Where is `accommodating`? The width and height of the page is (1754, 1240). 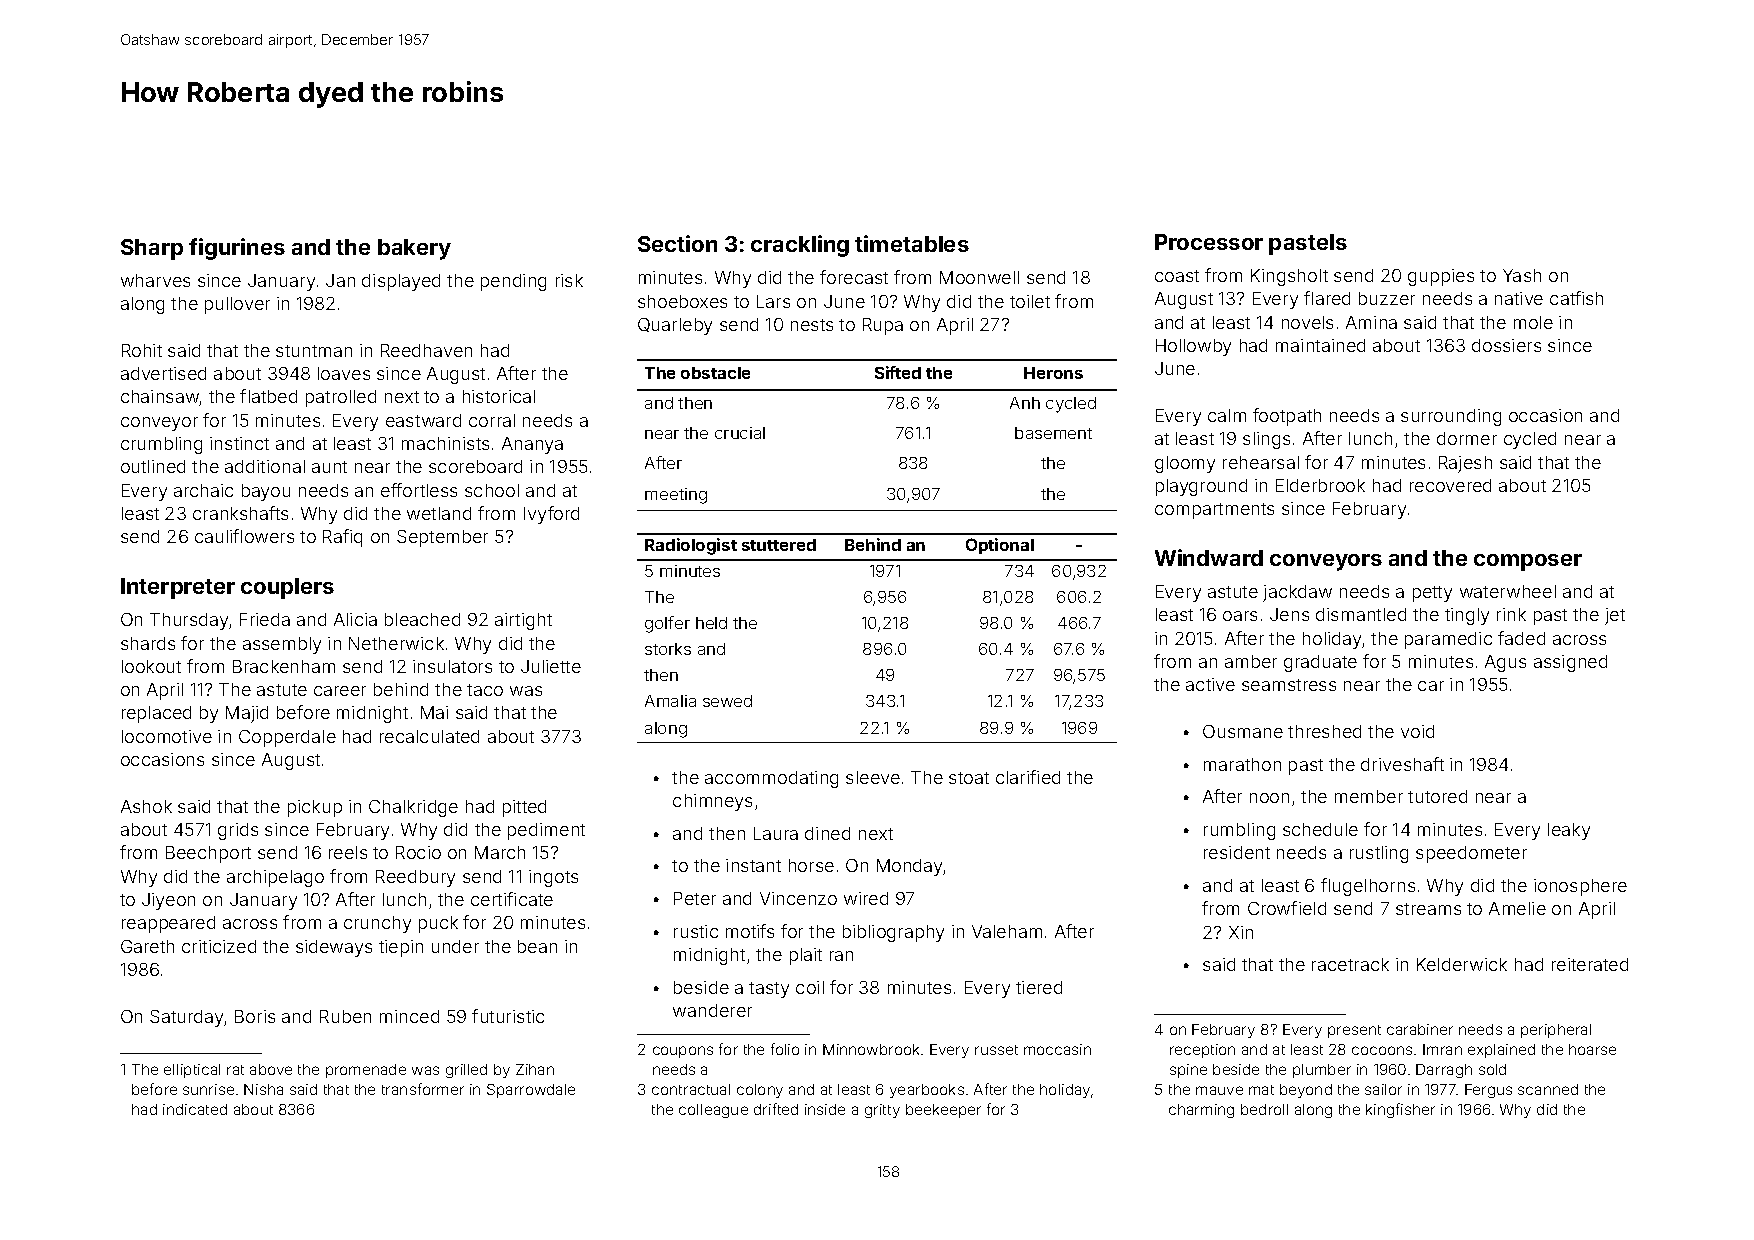 accommodating is located at coordinates (771, 779).
